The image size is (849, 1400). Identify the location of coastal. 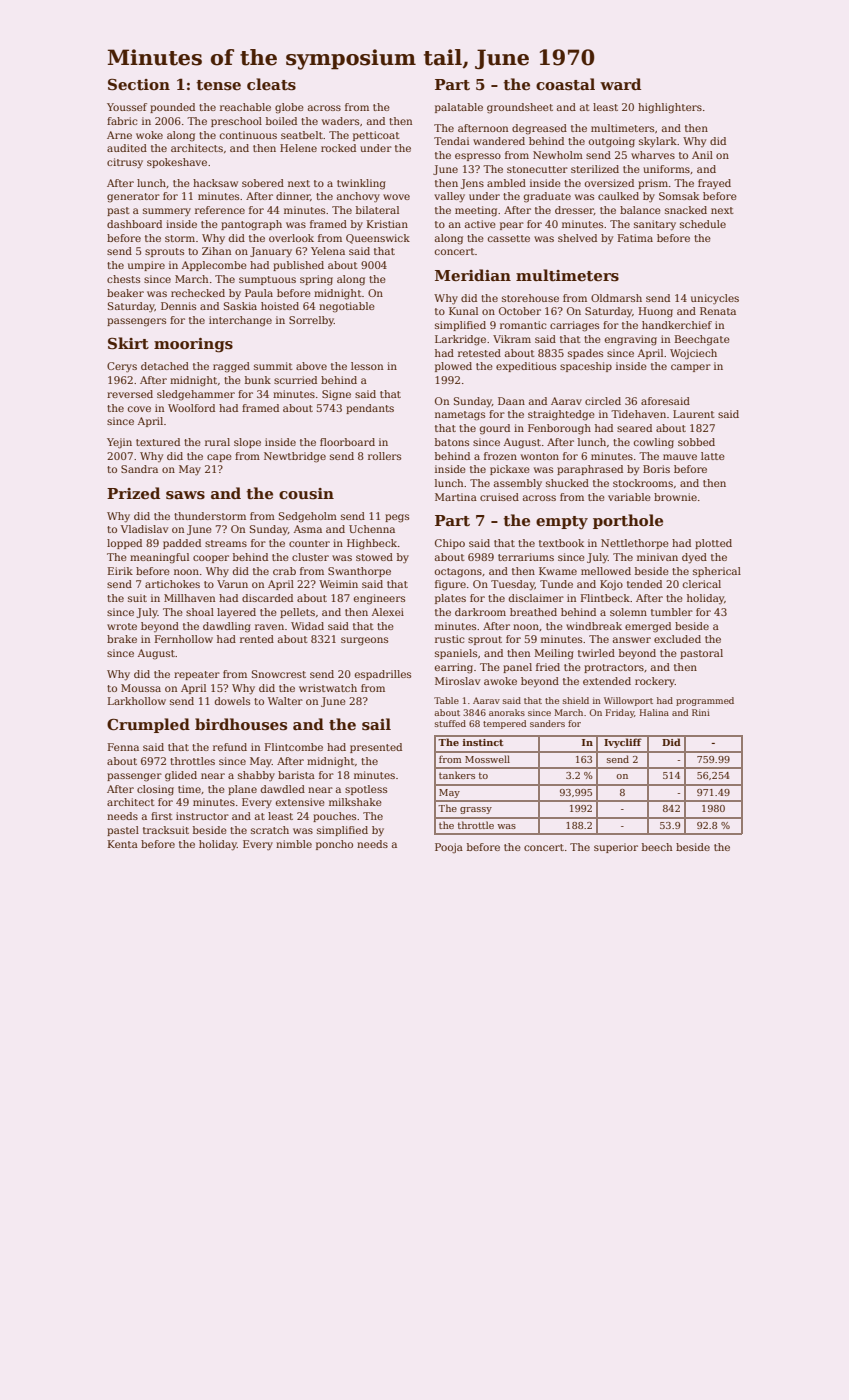
(565, 84).
